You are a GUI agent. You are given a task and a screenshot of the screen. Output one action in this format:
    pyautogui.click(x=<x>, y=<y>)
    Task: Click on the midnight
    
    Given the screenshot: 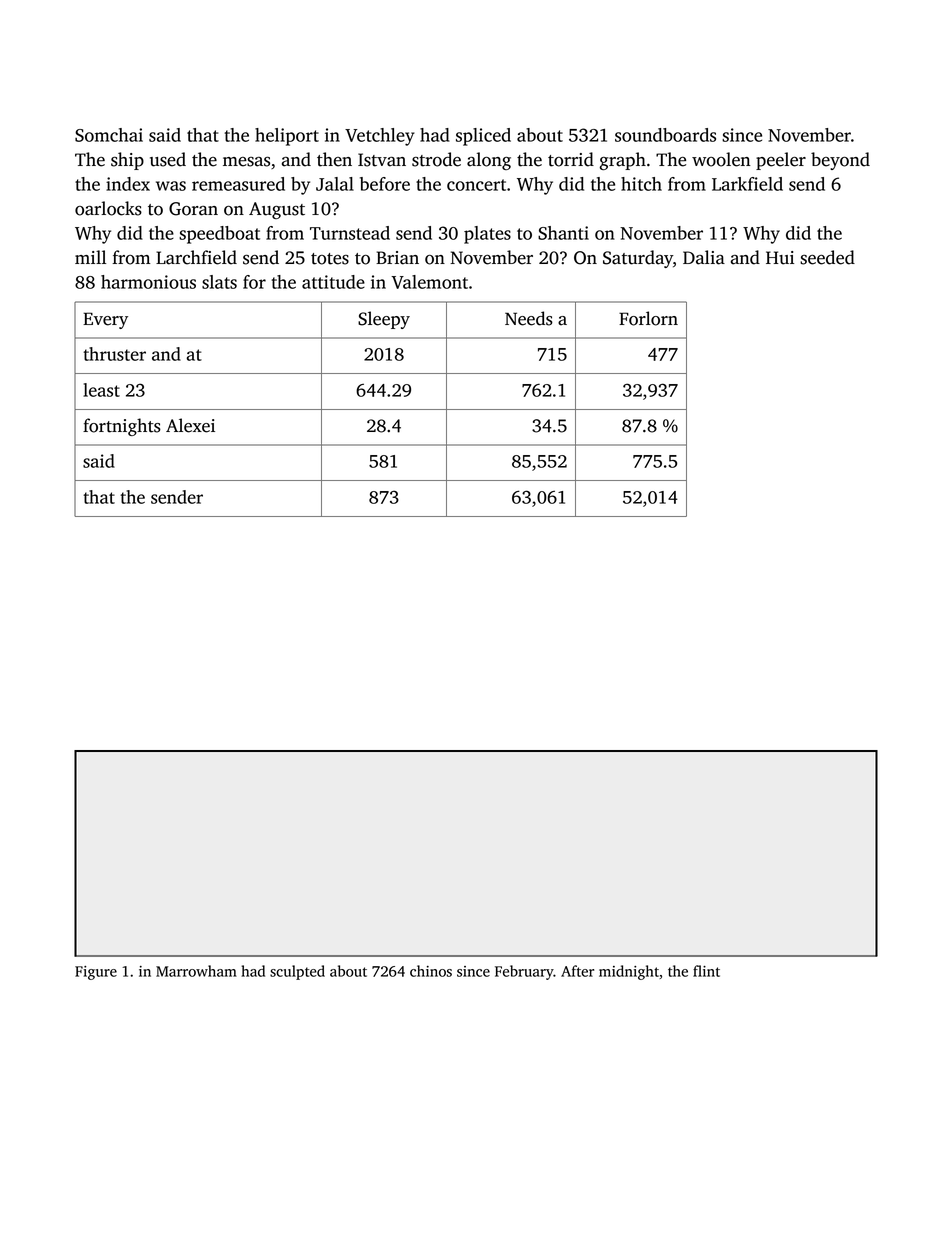 What is the action you would take?
    pyautogui.click(x=629, y=972)
